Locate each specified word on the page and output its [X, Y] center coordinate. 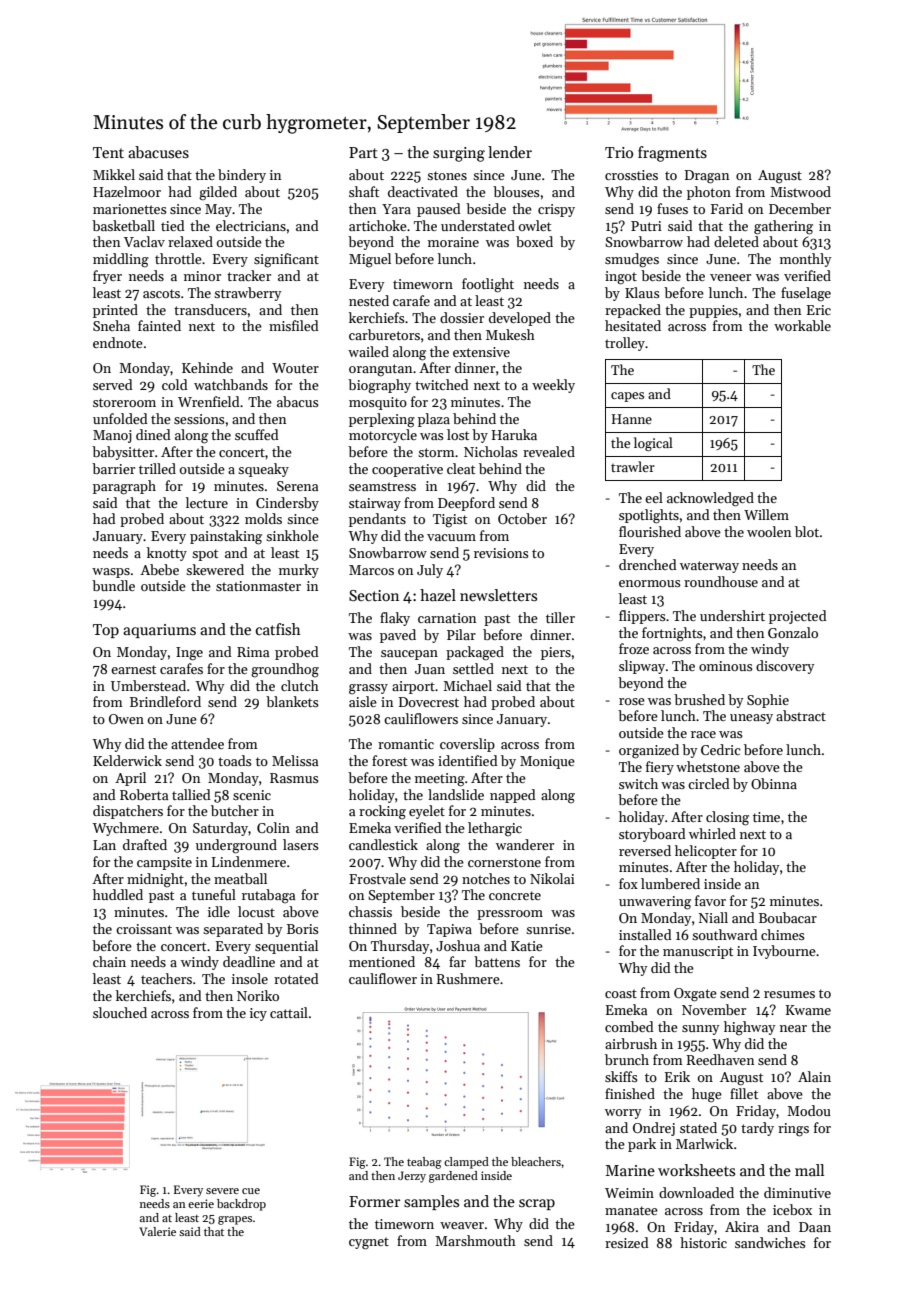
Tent [108, 152]
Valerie [157, 1231]
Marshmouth [475, 1240]
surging [459, 154]
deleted [736, 241]
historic [703, 1242]
